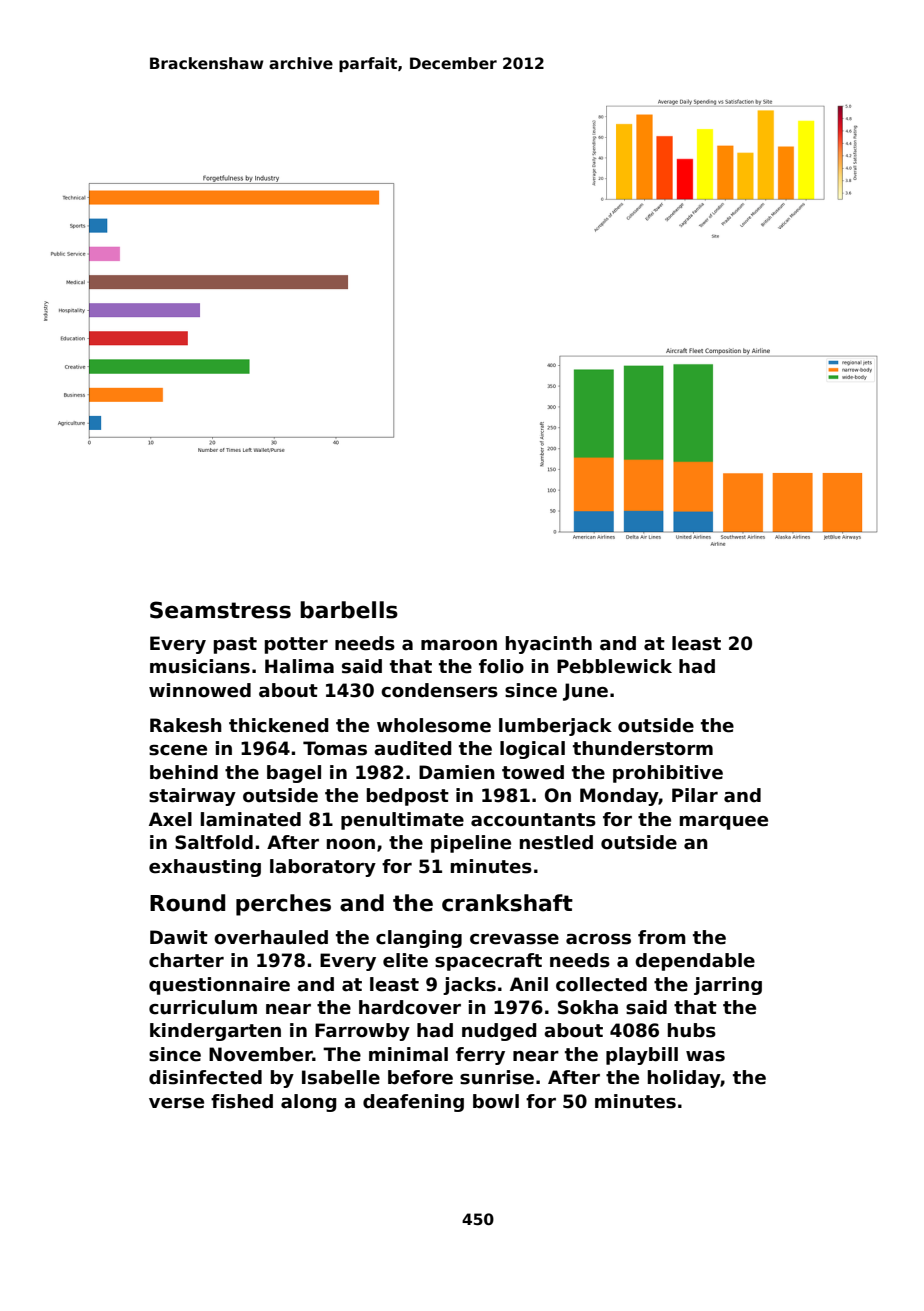 Image resolution: width=924 pixels, height=1311 pixels. What do you see at coordinates (668, 774) in the screenshot?
I see `prohibitive` at bounding box center [668, 774].
